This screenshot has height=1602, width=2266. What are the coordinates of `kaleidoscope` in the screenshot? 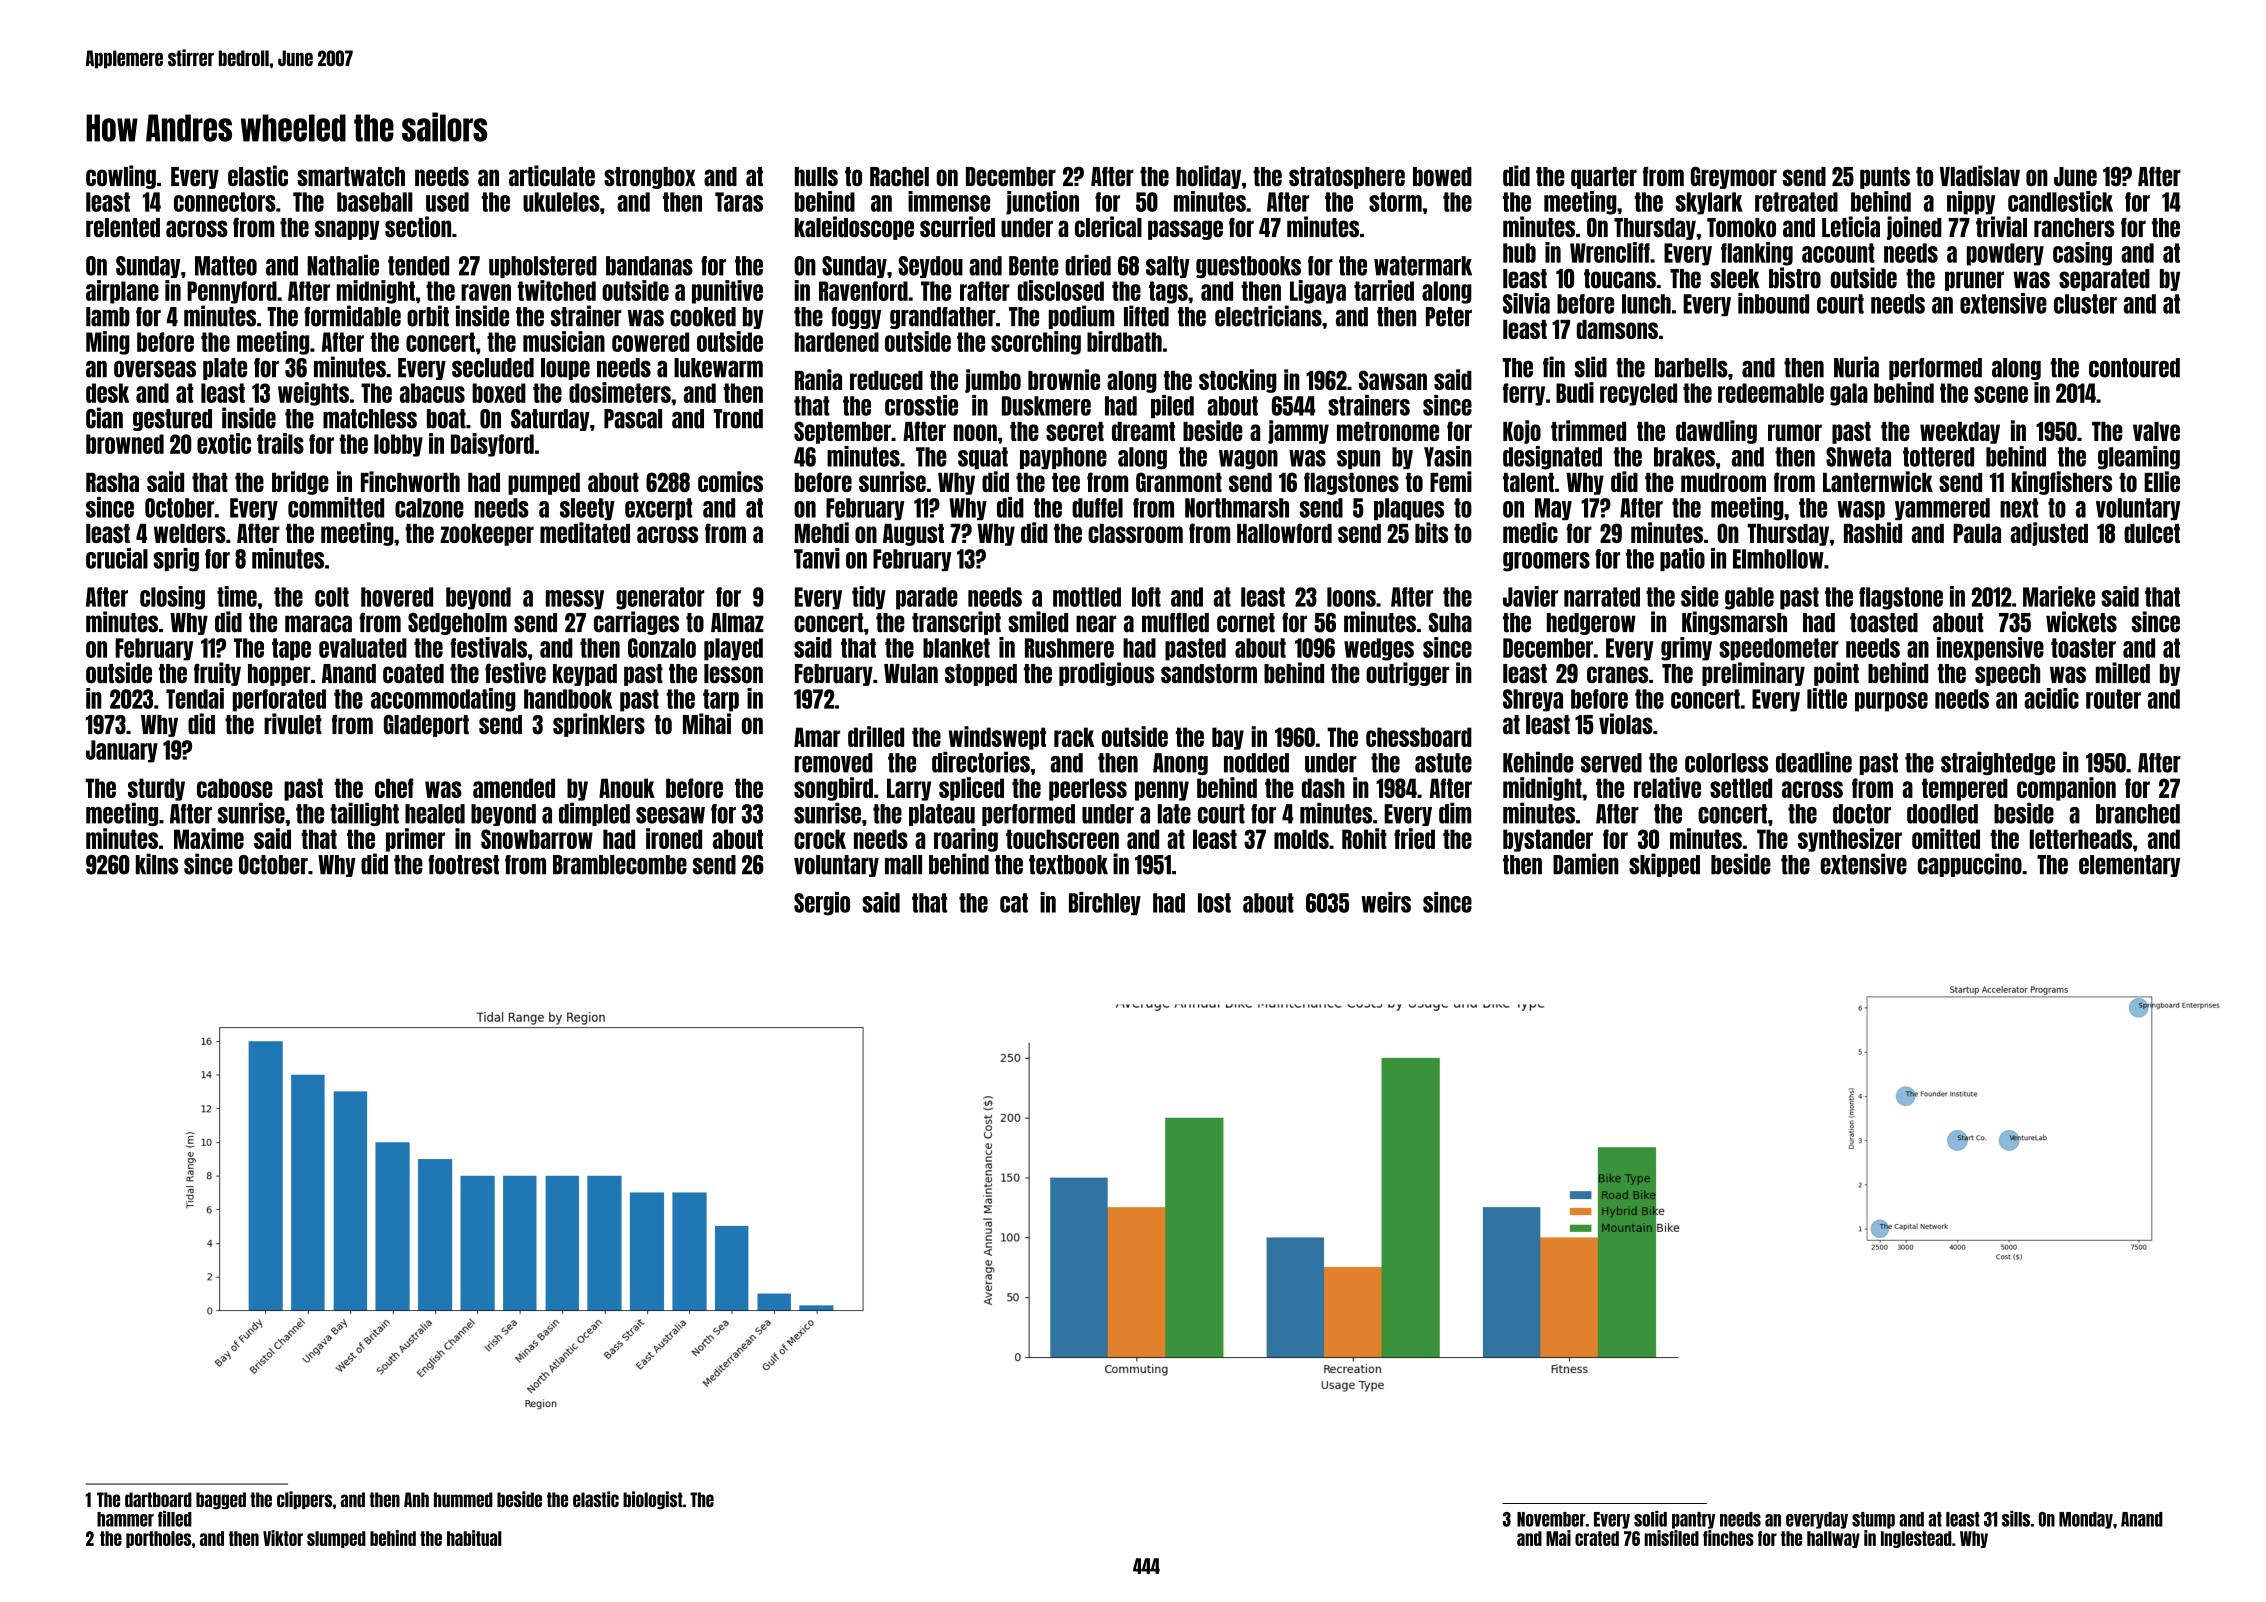 It's located at (854, 228).
